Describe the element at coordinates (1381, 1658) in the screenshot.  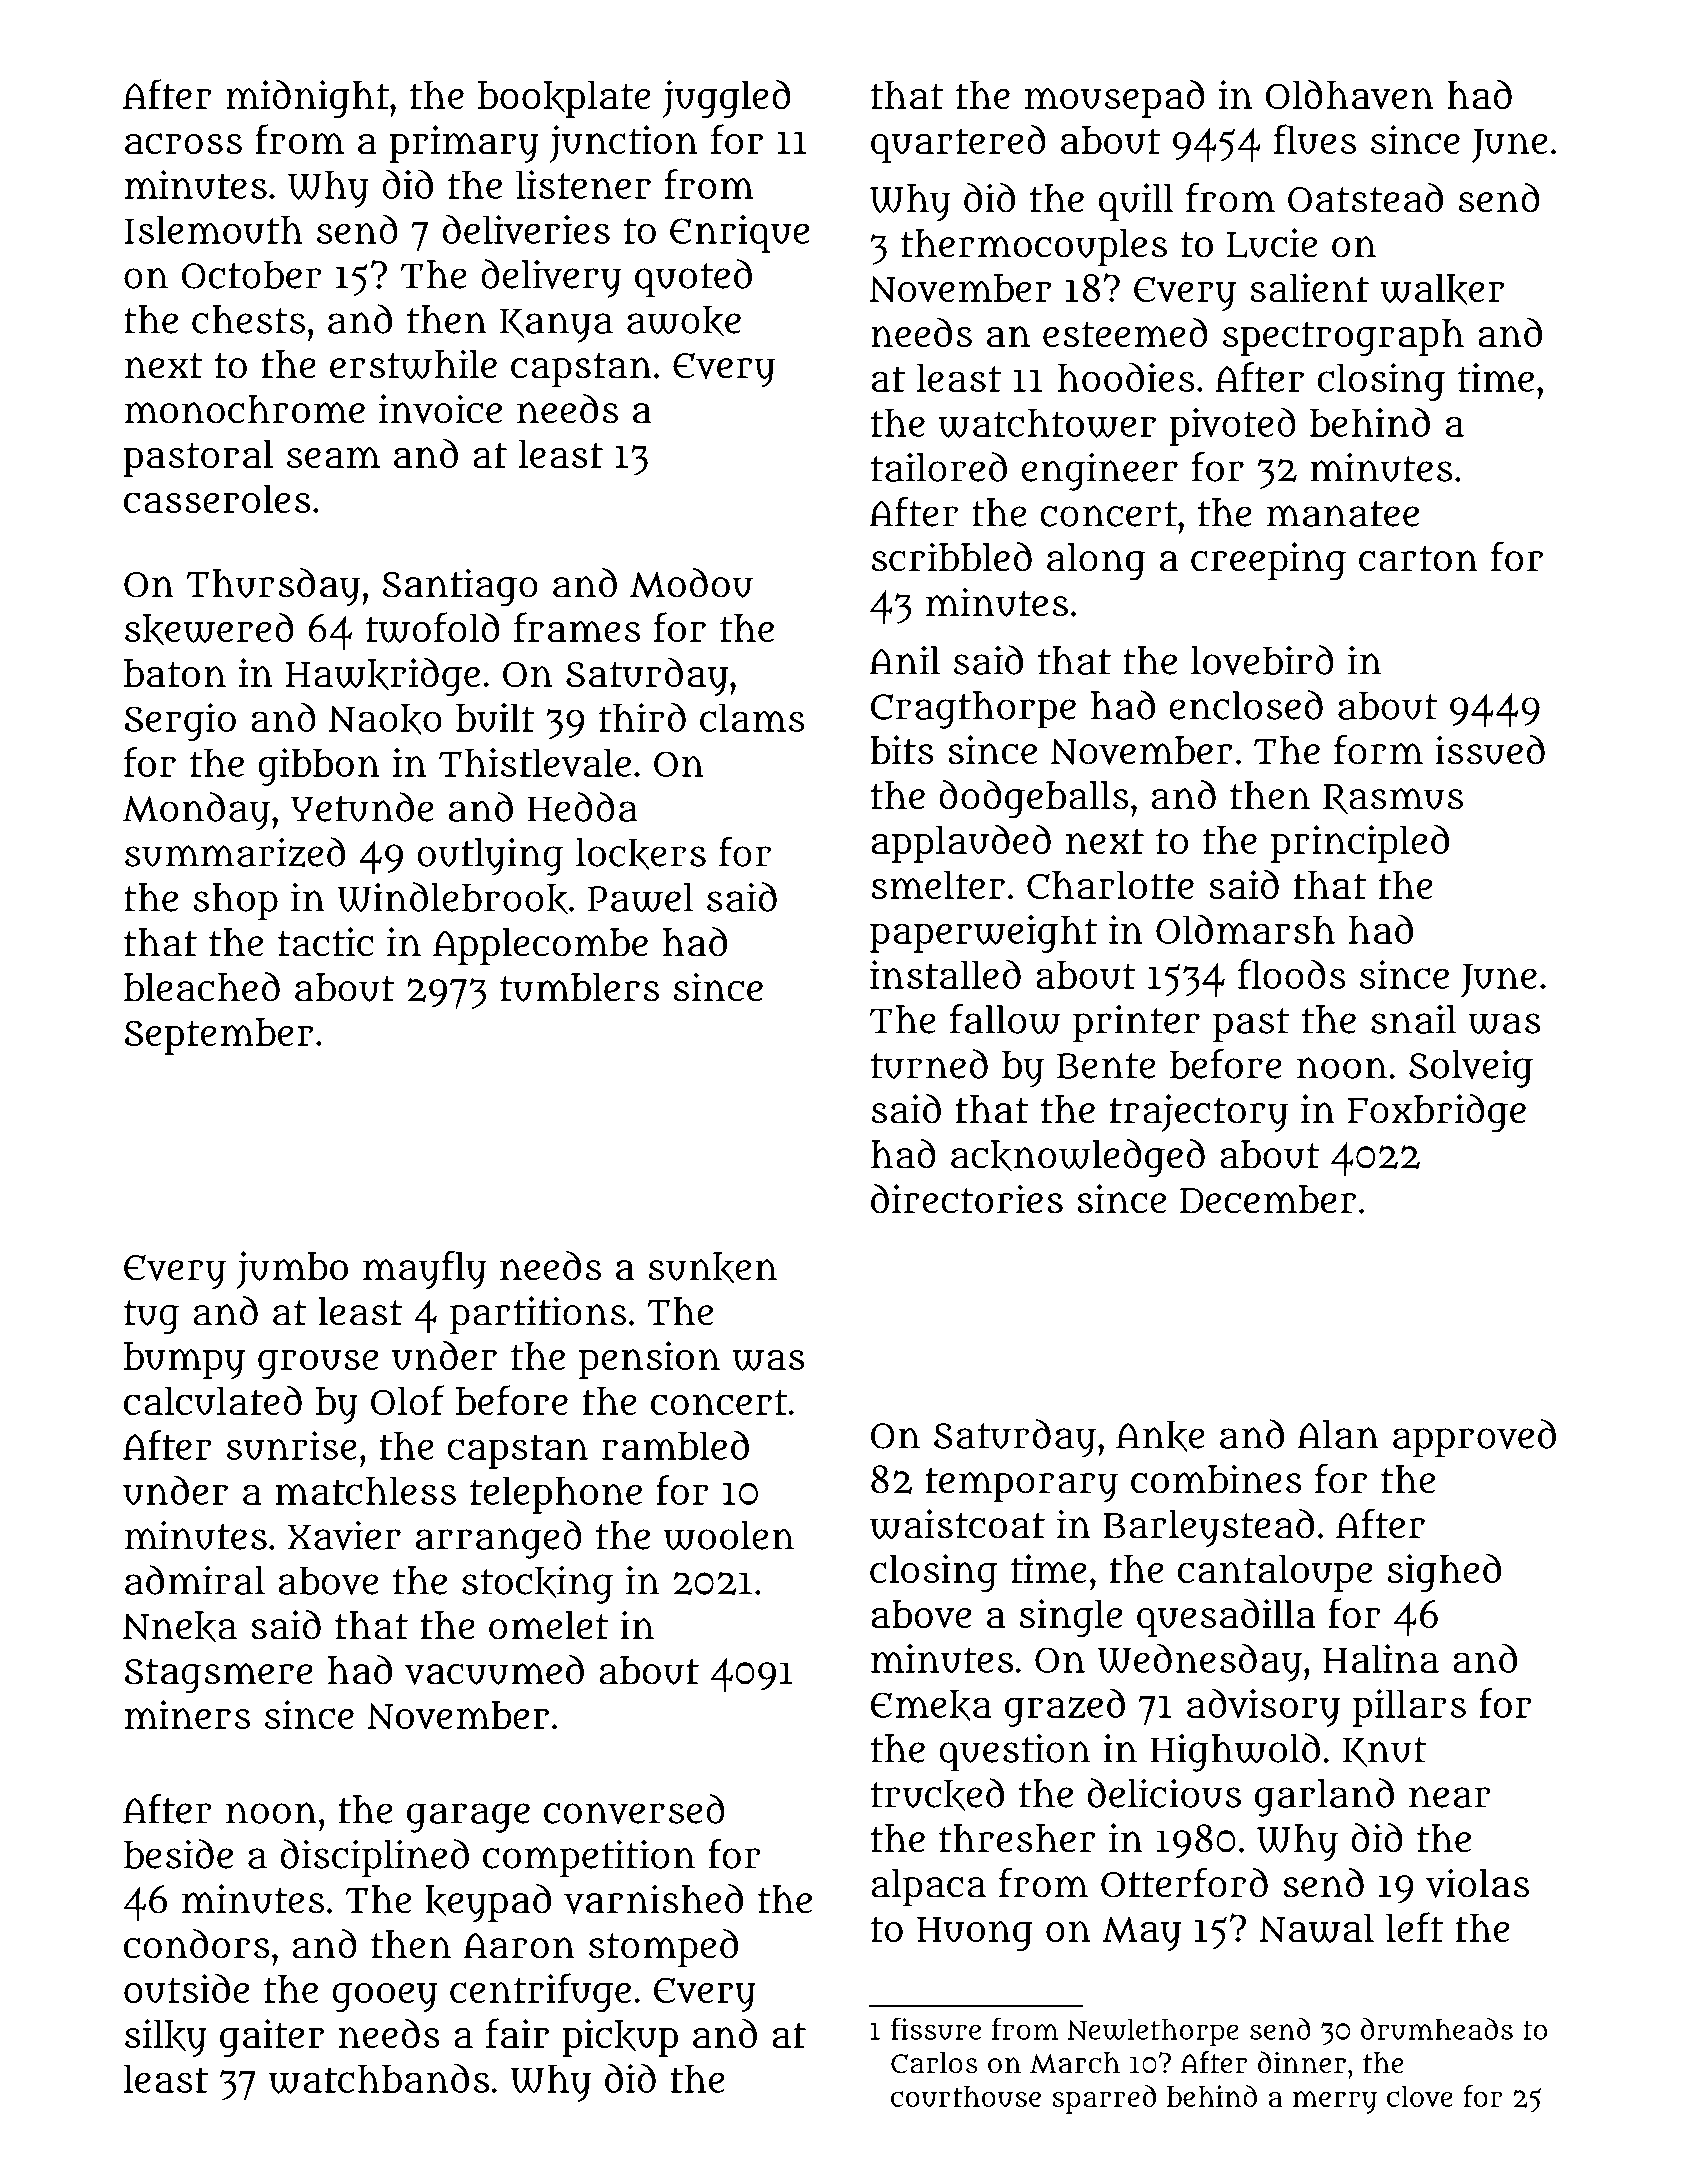
I see `Halina` at that location.
